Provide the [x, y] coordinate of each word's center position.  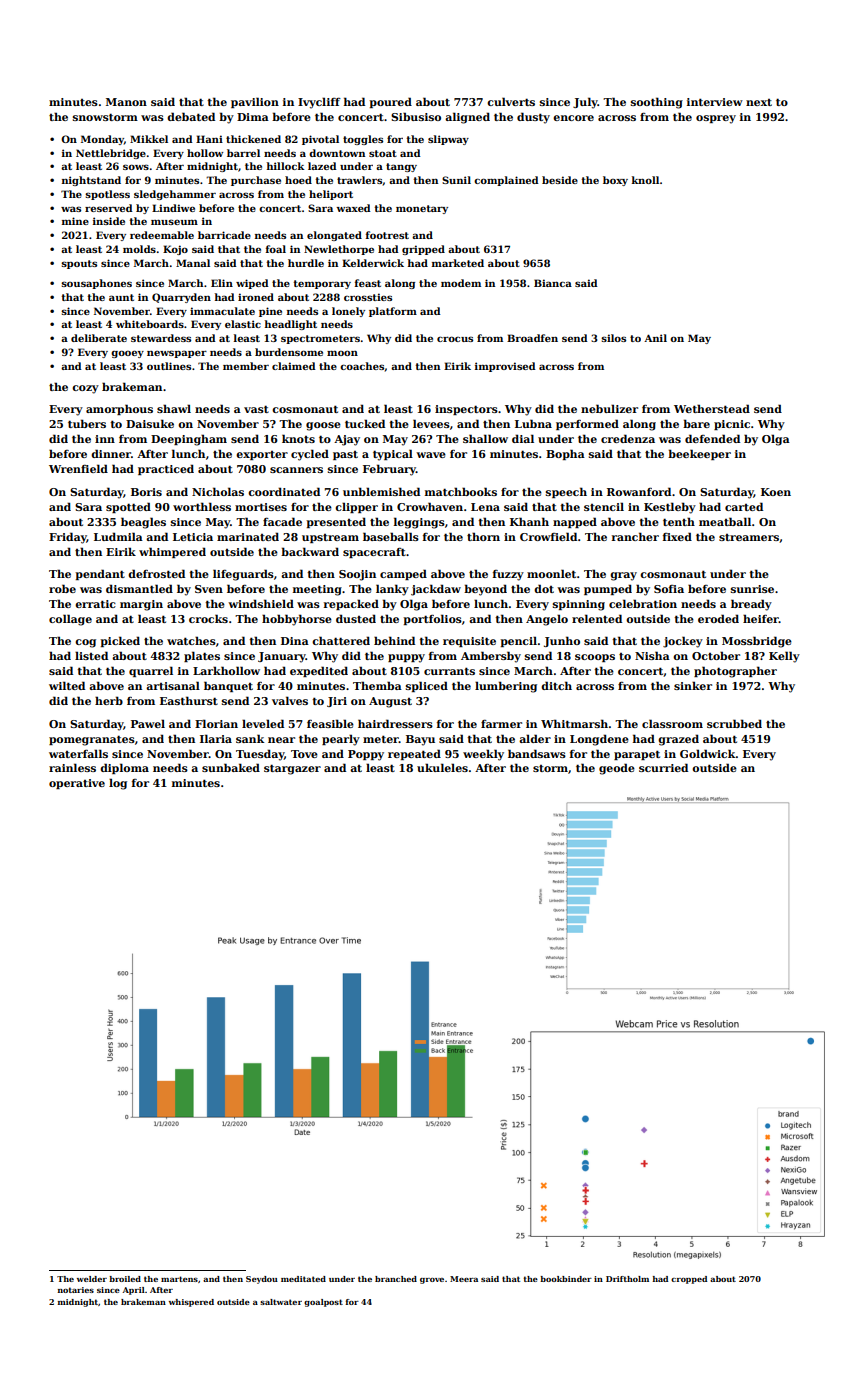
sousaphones [96, 284]
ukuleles [442, 767]
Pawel [148, 723]
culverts [511, 101]
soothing [657, 103]
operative [77, 784]
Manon [126, 102]
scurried [663, 767]
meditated [303, 1279]
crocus [455, 339]
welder [92, 1279]
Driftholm [627, 1279]
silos [613, 338]
